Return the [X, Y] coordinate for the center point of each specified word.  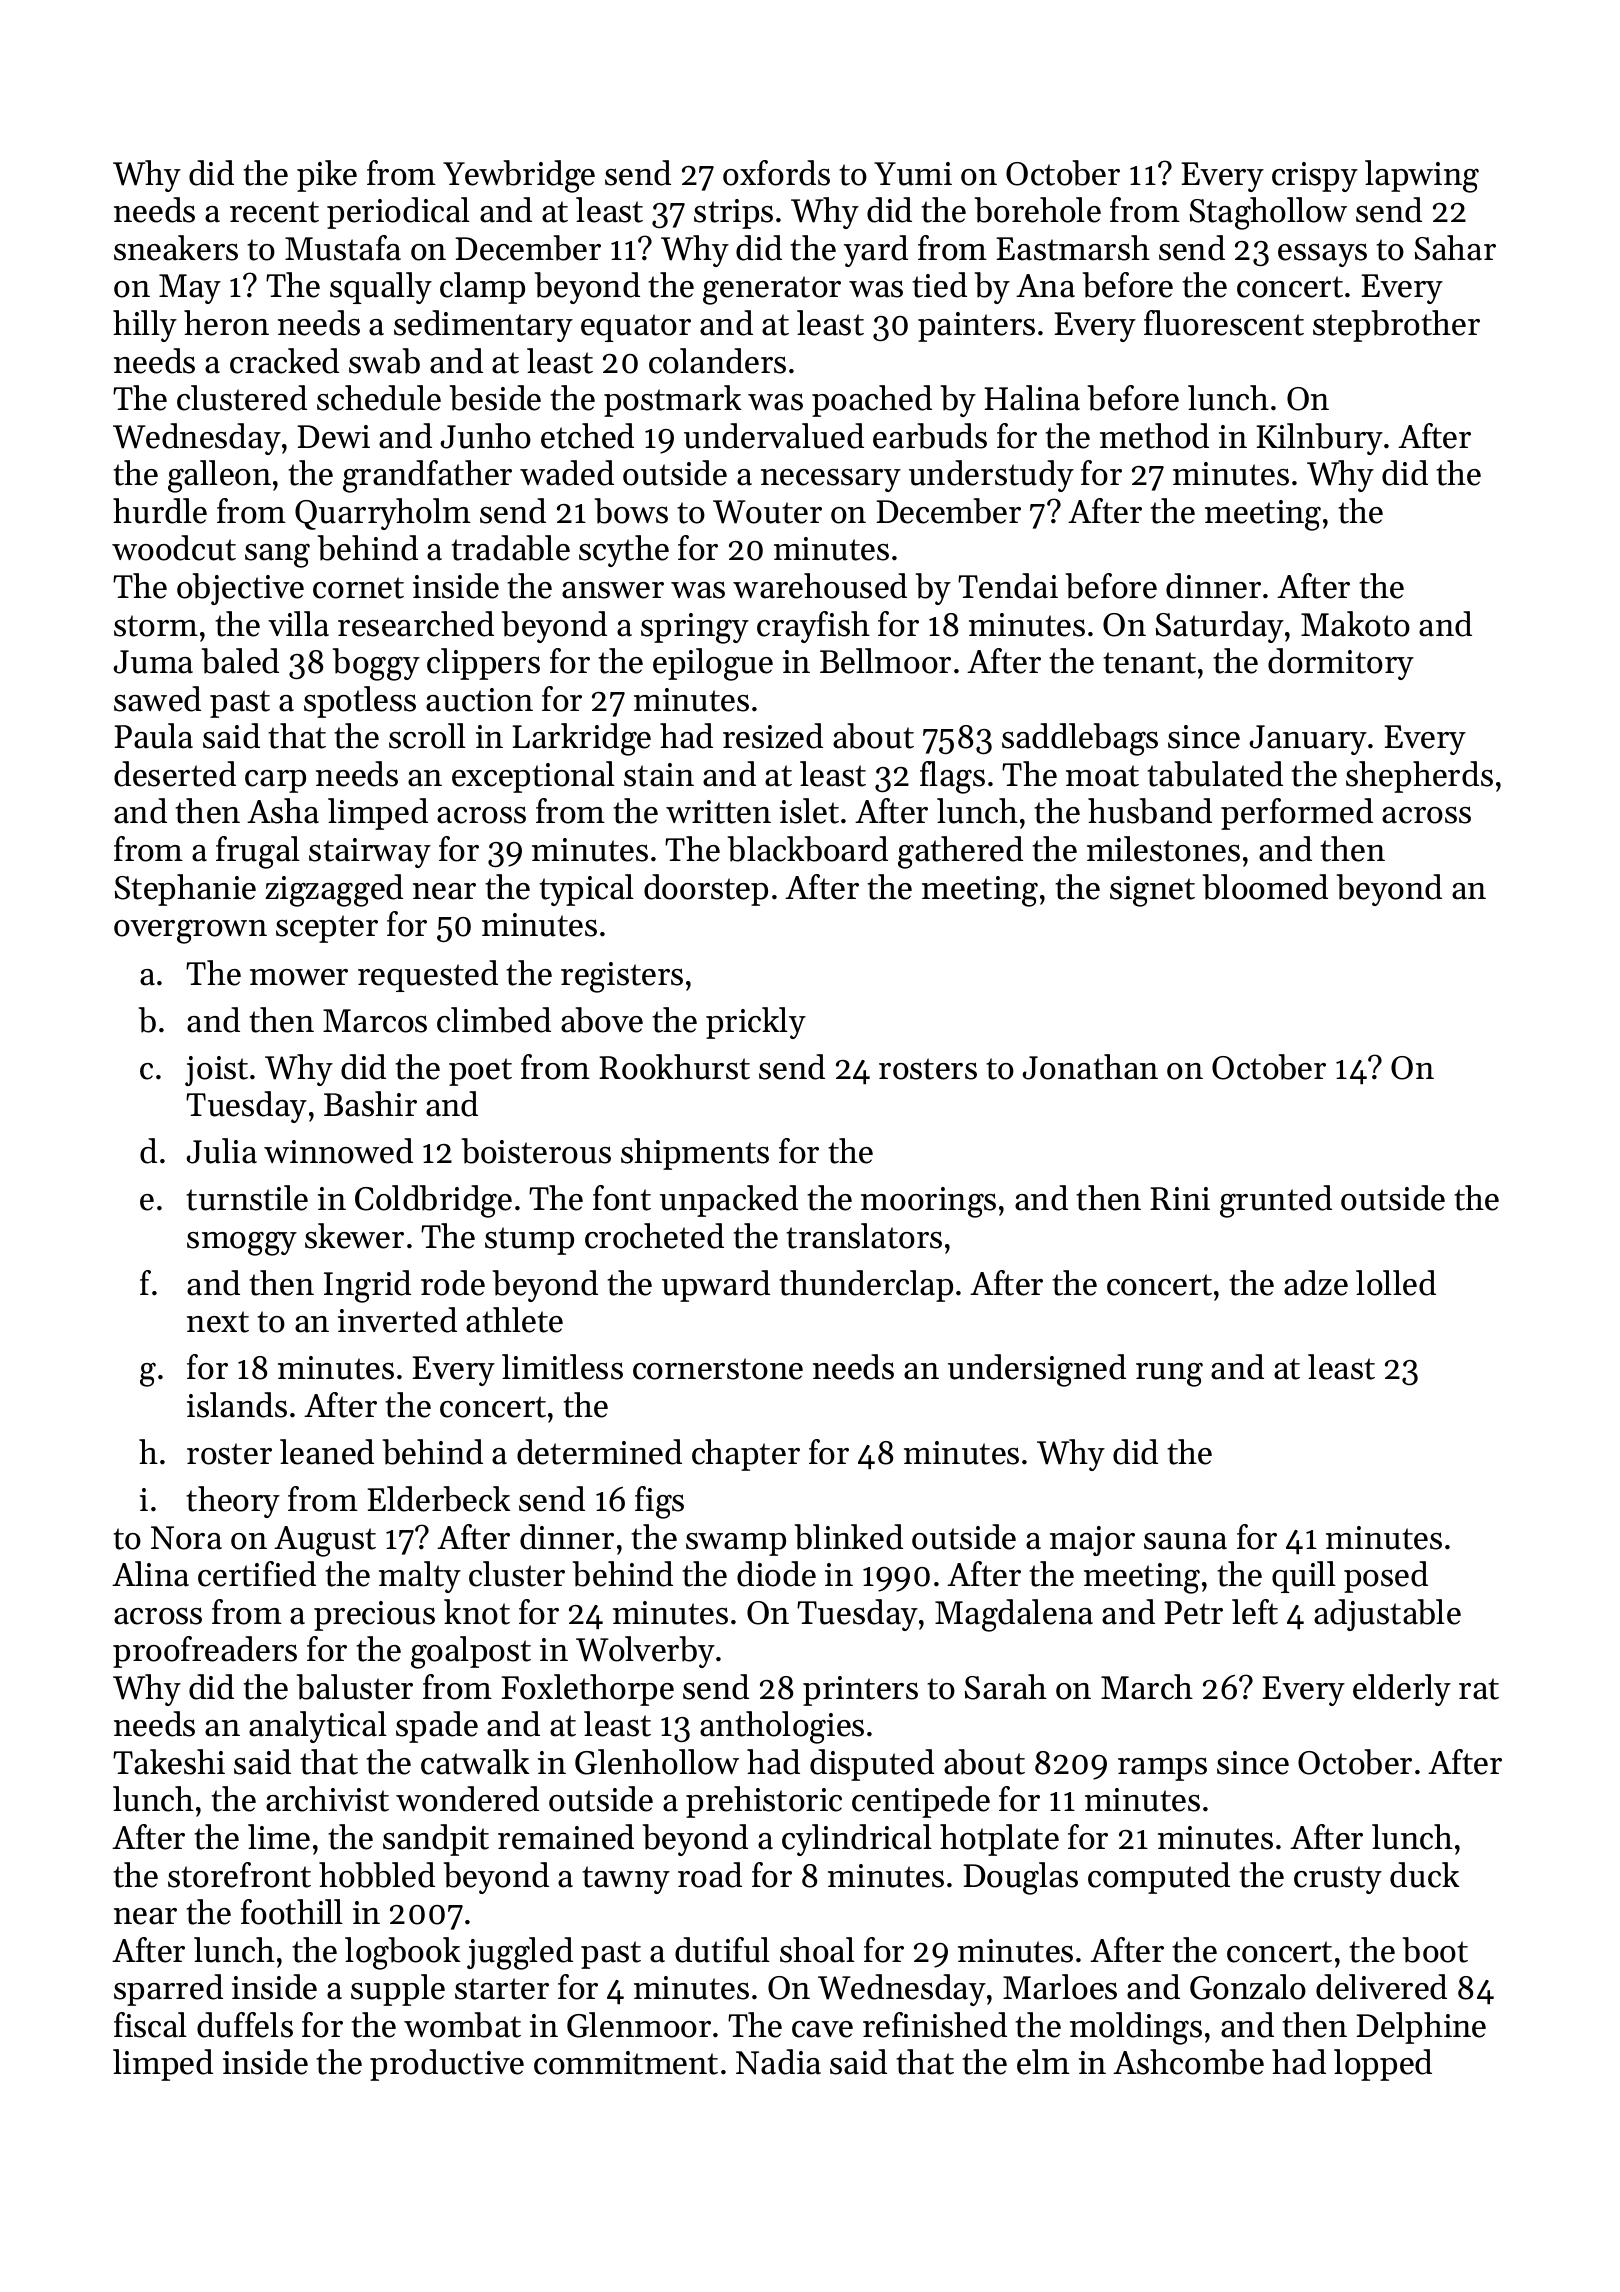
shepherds [1419, 777]
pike [327, 176]
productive [447, 2065]
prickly [756, 1023]
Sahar [1455, 248]
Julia [221, 1151]
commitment [626, 2063]
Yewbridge [519, 176]
